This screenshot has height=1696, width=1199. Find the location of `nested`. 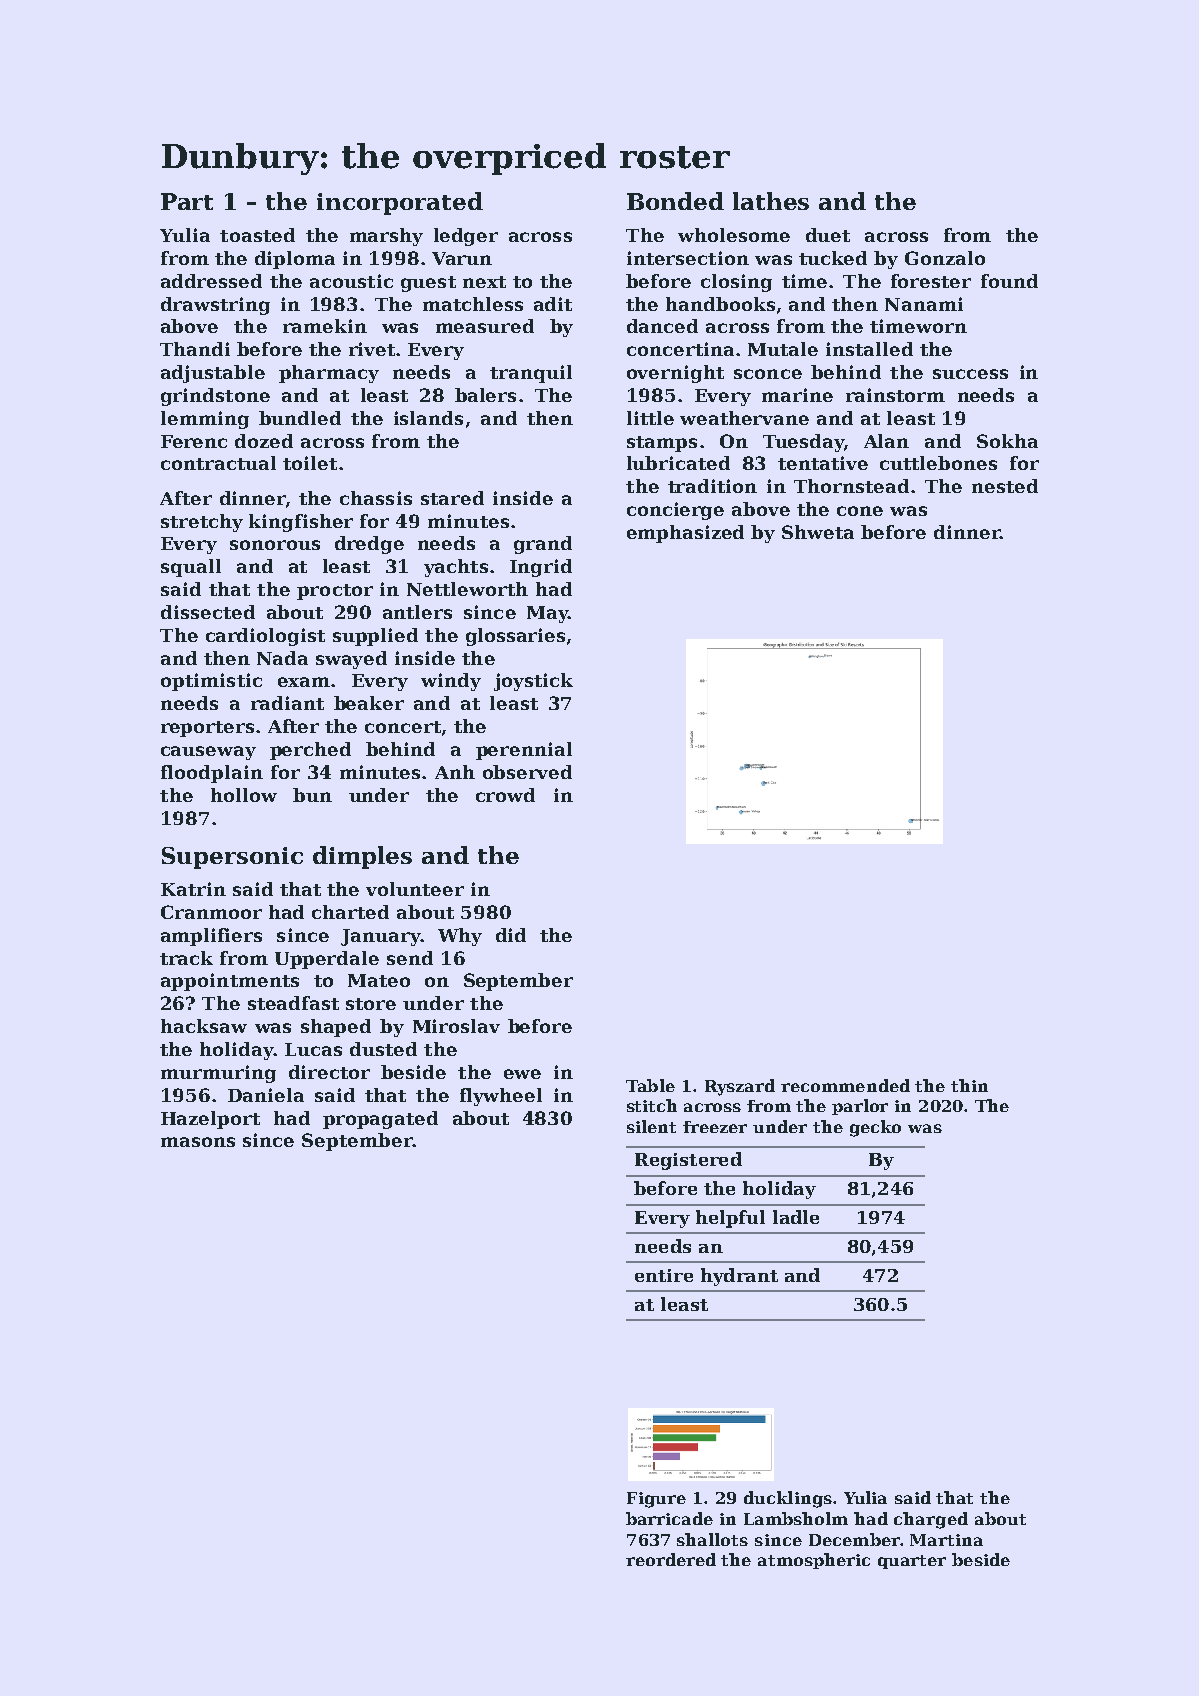

nested is located at coordinates (1005, 486).
